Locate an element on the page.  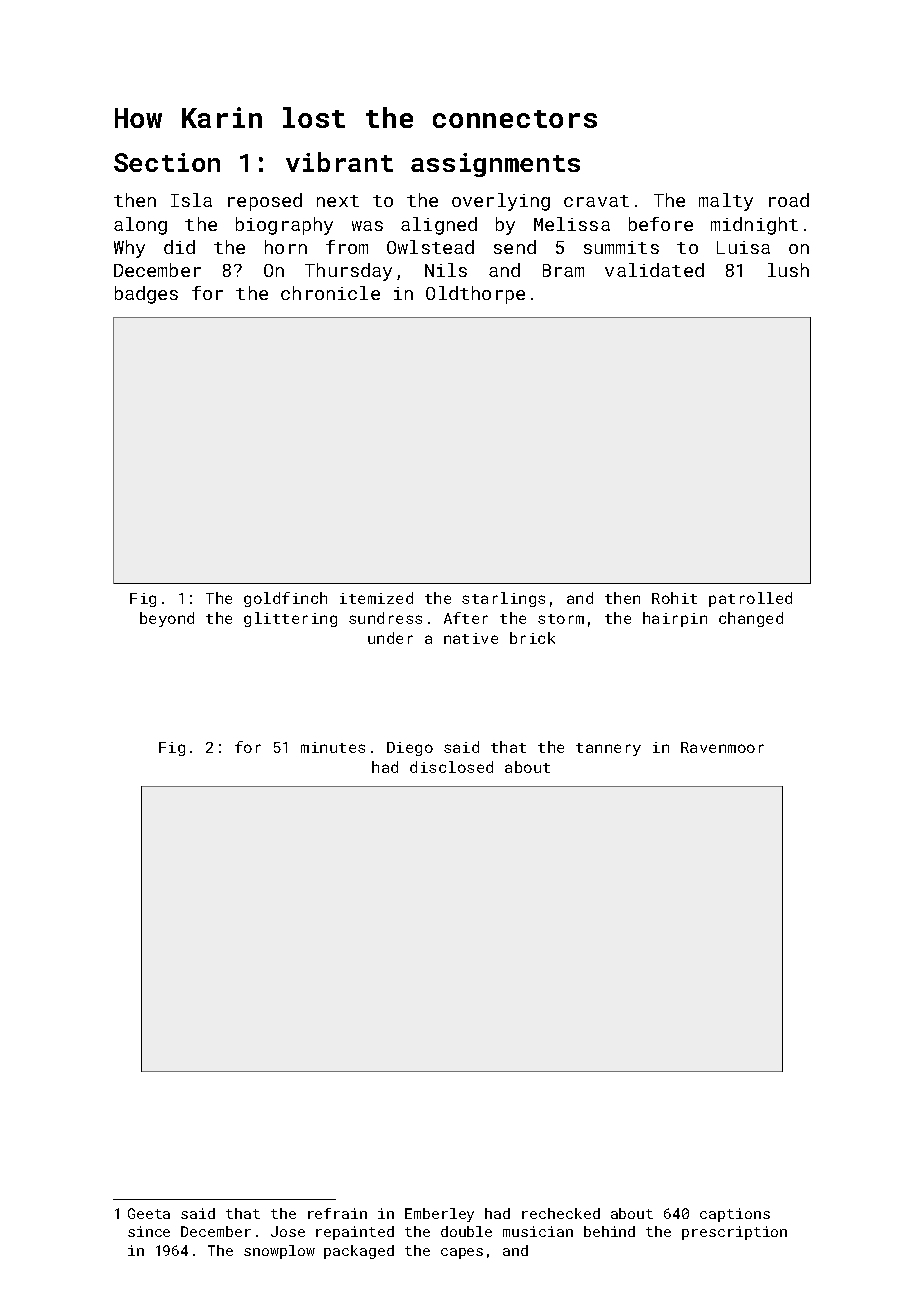
along is located at coordinates (140, 226).
